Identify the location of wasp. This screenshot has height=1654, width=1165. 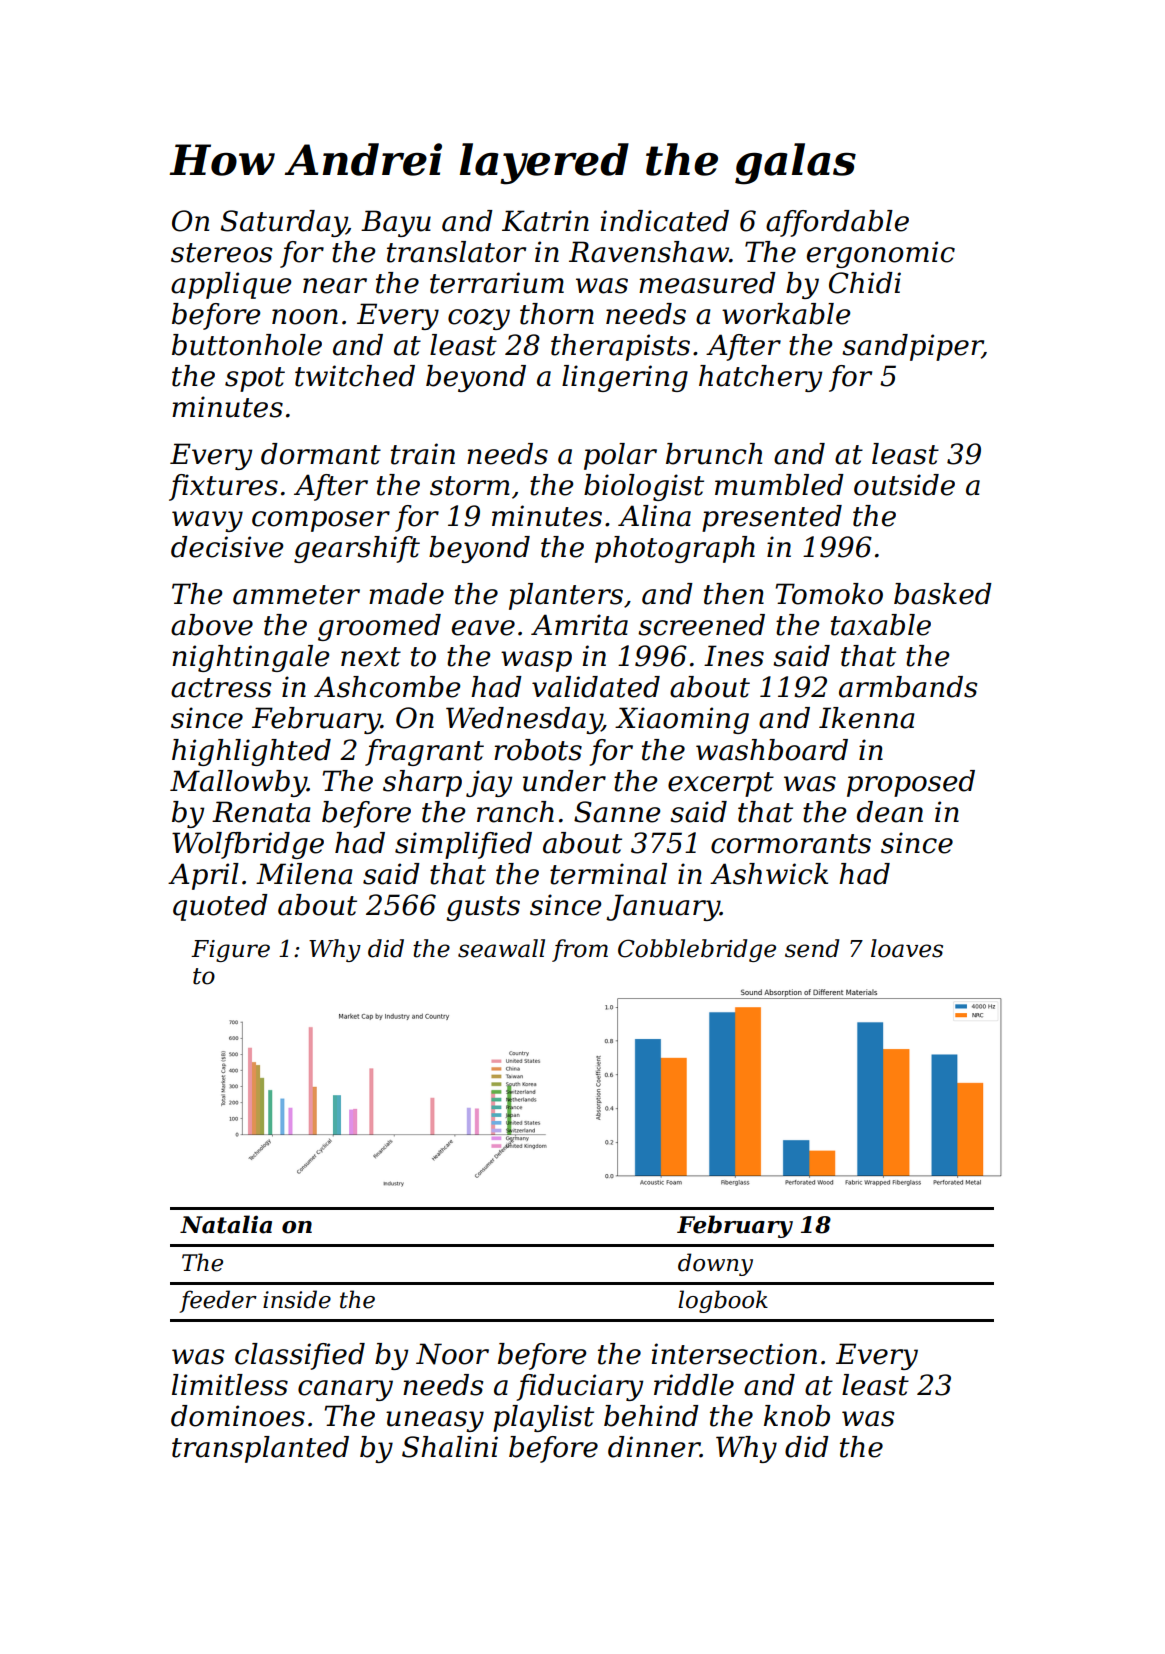
(536, 661).
